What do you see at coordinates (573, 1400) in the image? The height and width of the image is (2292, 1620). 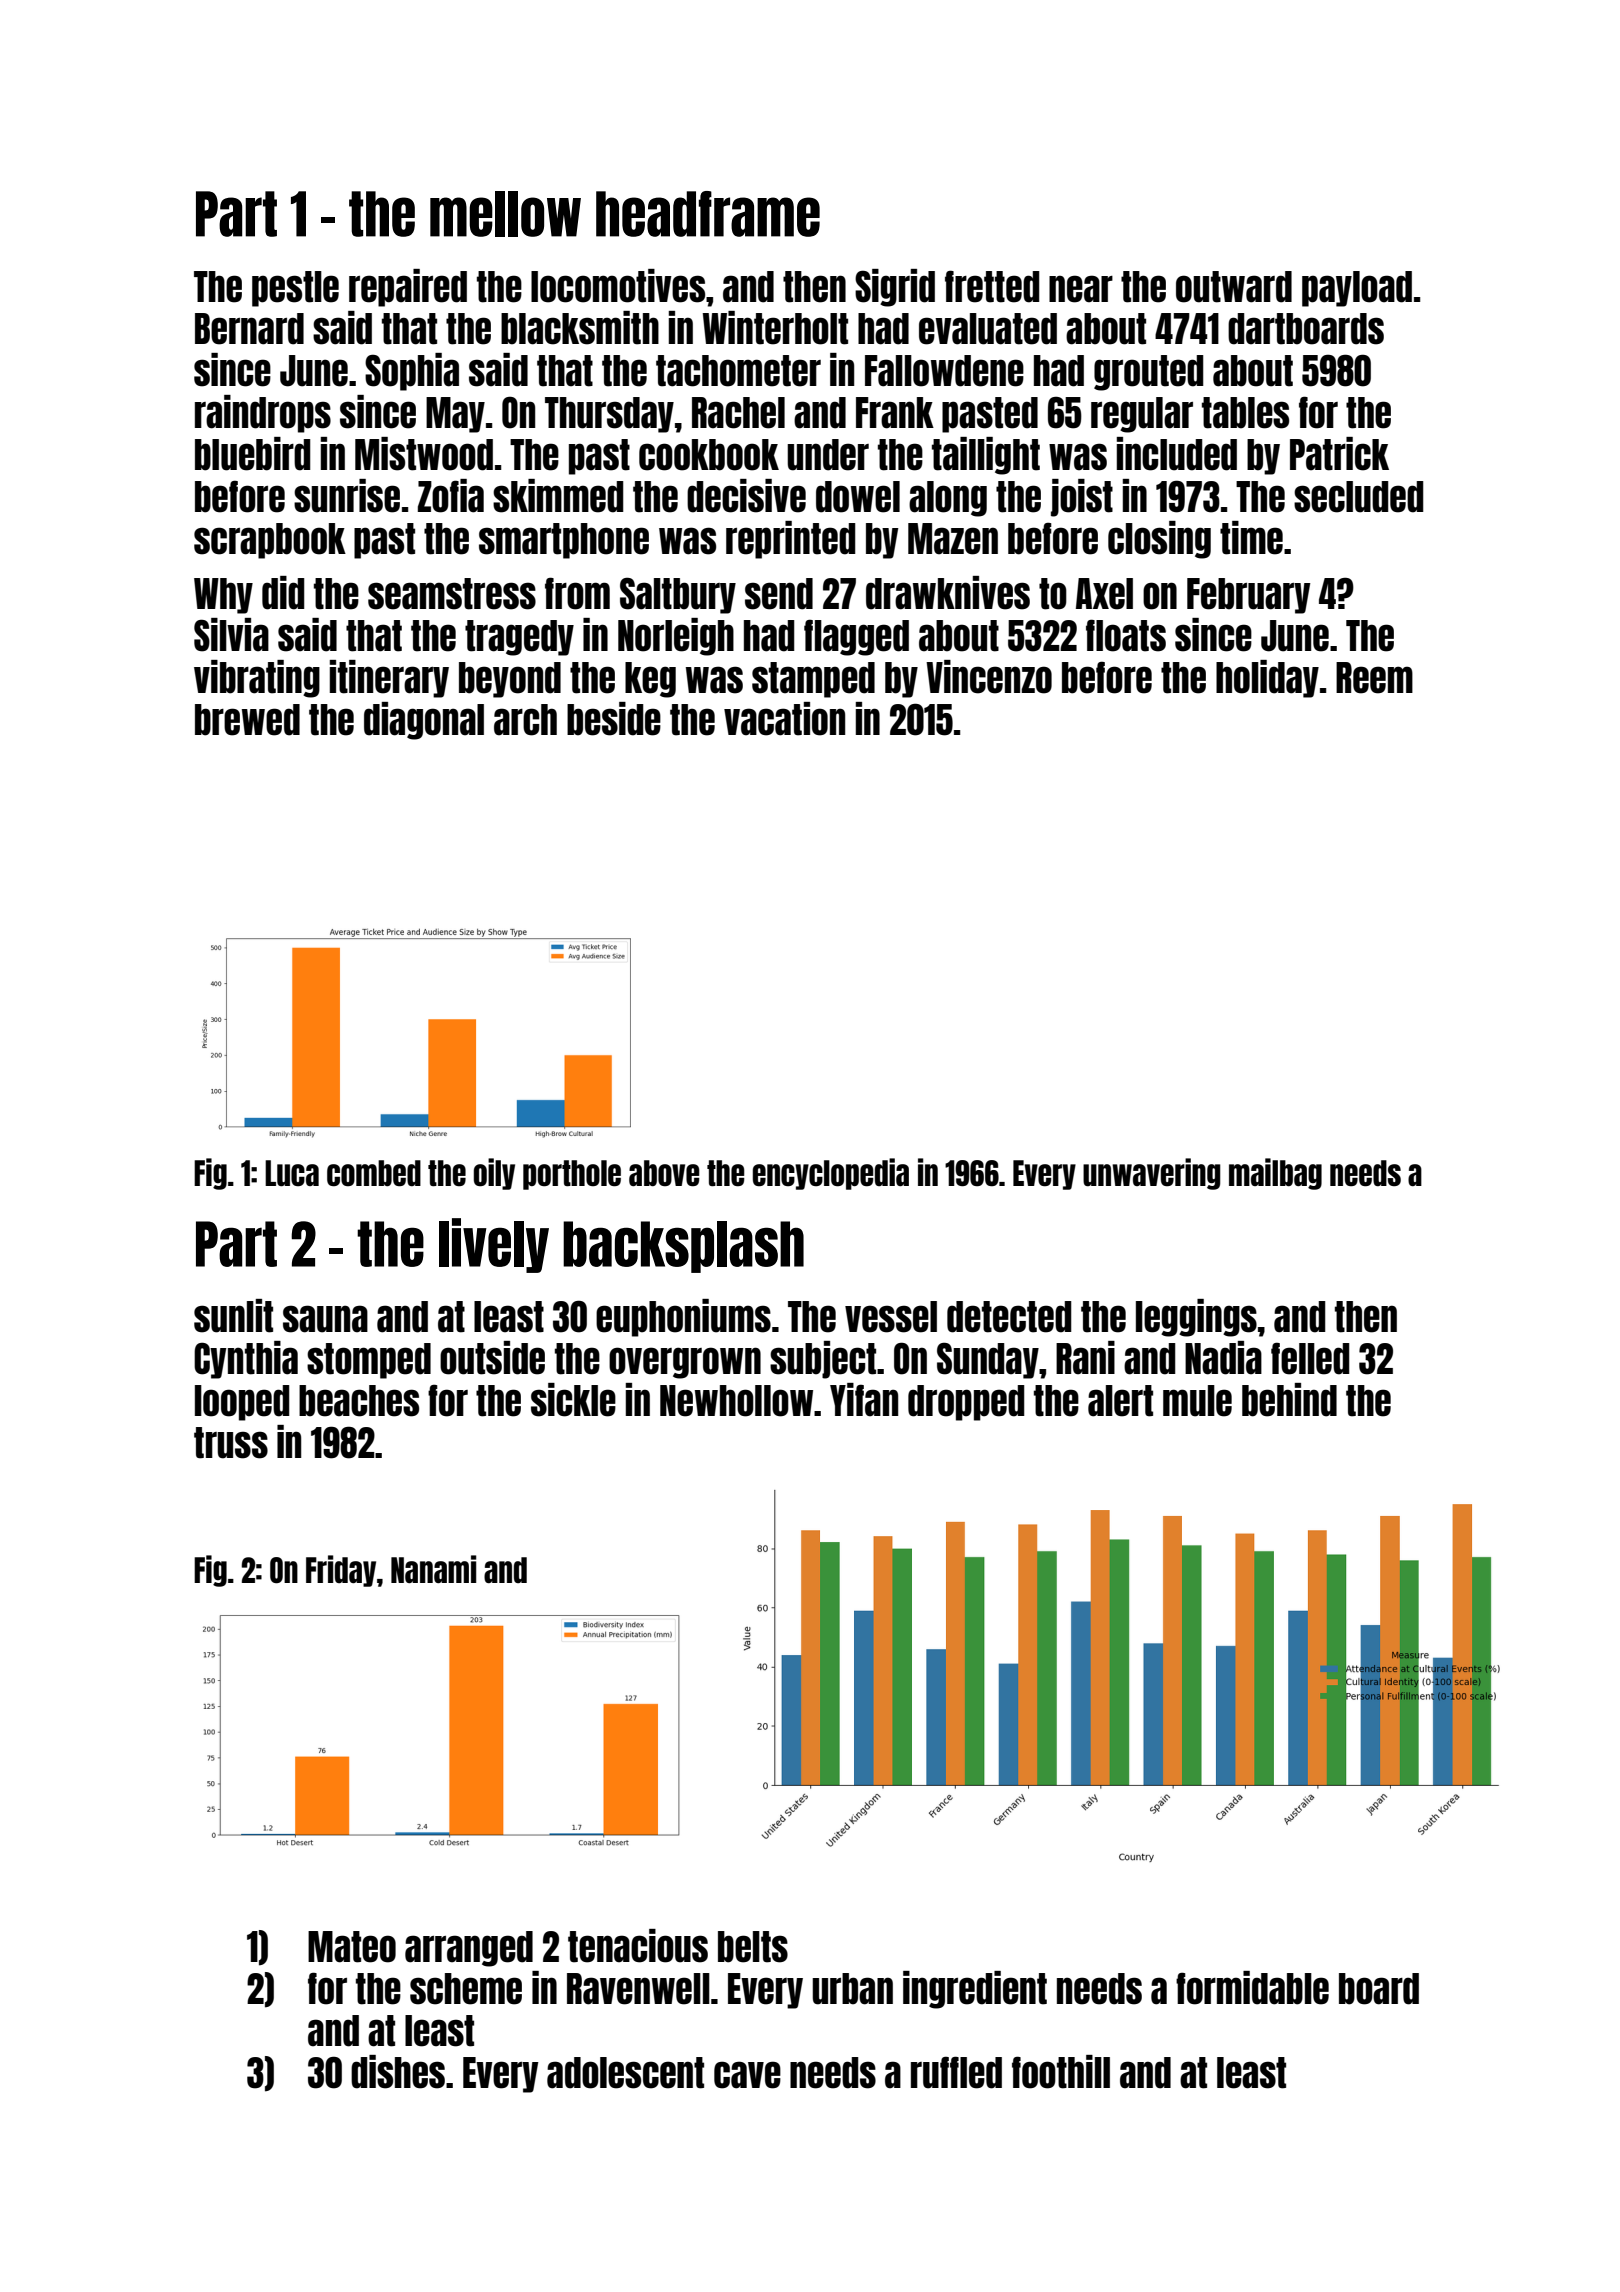 I see `sickle` at bounding box center [573, 1400].
